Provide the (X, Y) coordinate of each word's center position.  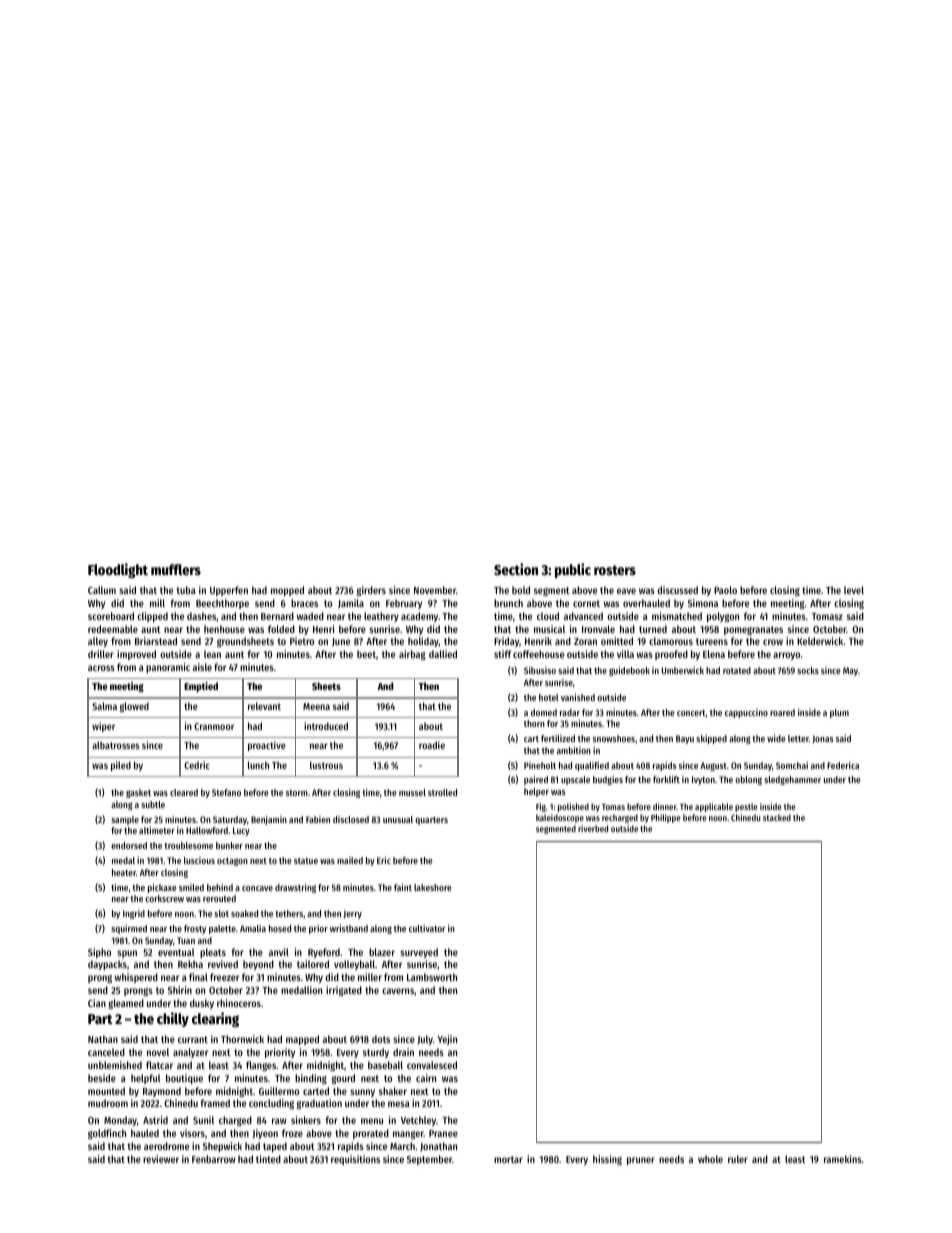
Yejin (447, 1040)
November (435, 590)
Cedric (197, 765)
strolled (442, 792)
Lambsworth (432, 977)
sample (125, 820)
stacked (777, 817)
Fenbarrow (214, 1159)
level (854, 590)
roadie (432, 745)
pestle (746, 807)
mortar (508, 1159)
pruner (641, 1161)
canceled (106, 1052)
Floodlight (118, 570)
